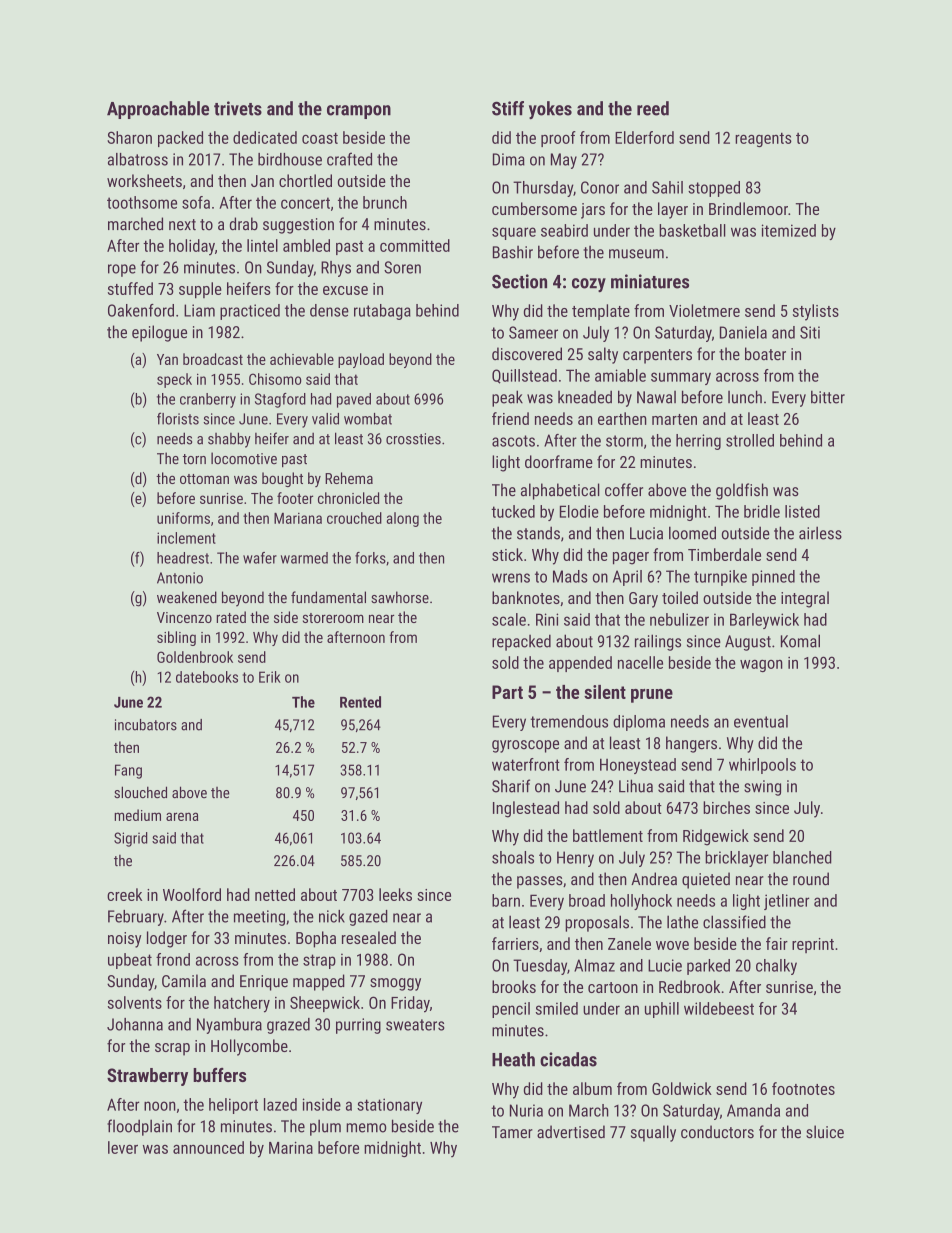  I want to click on Approachable, so click(158, 110).
